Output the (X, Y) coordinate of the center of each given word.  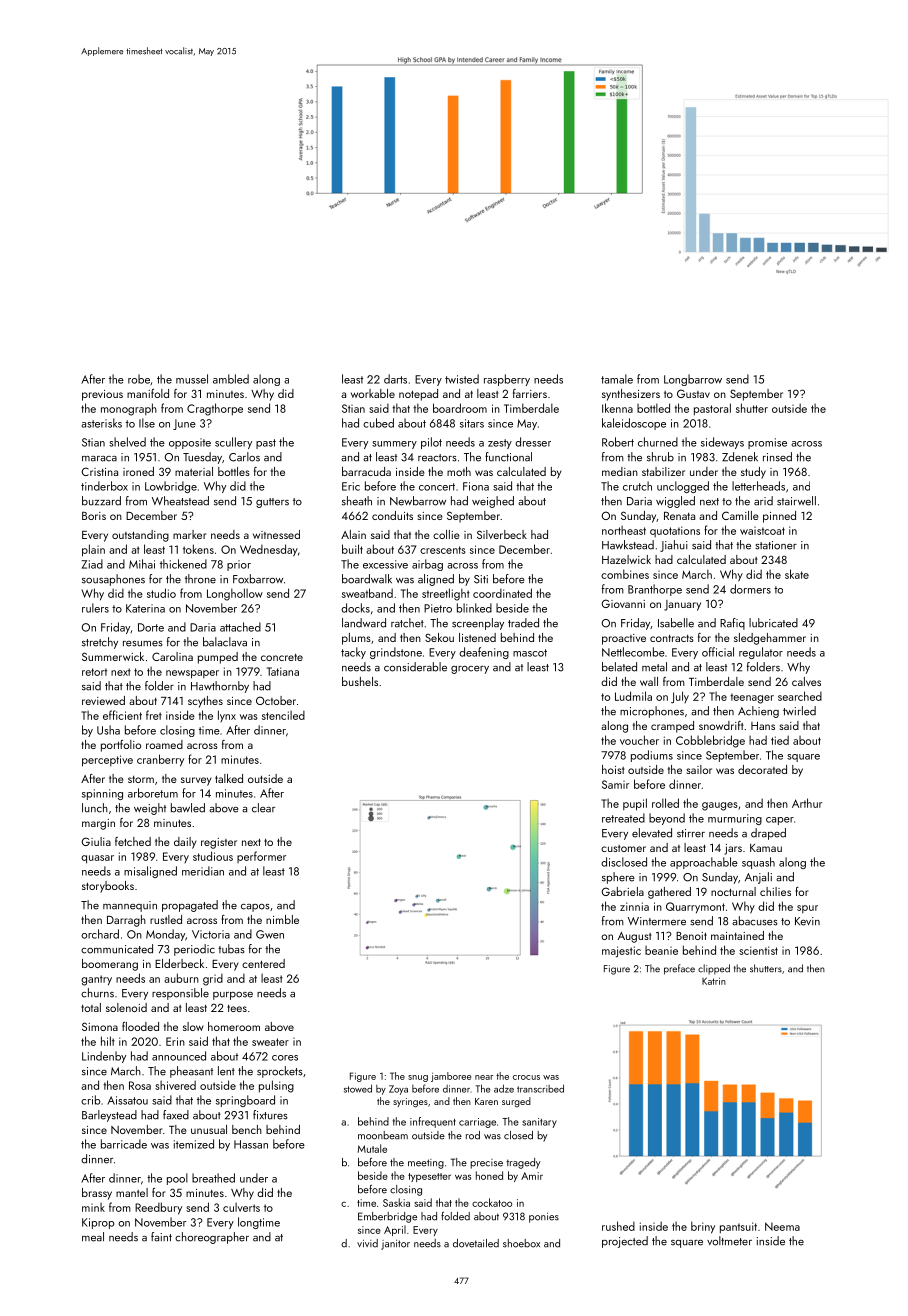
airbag (427, 565)
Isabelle (676, 623)
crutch (637, 486)
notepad (418, 395)
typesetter (429, 1177)
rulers (95, 608)
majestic (621, 952)
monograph (129, 409)
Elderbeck (179, 963)
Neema (782, 1226)
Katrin (714, 981)
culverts (241, 1207)
